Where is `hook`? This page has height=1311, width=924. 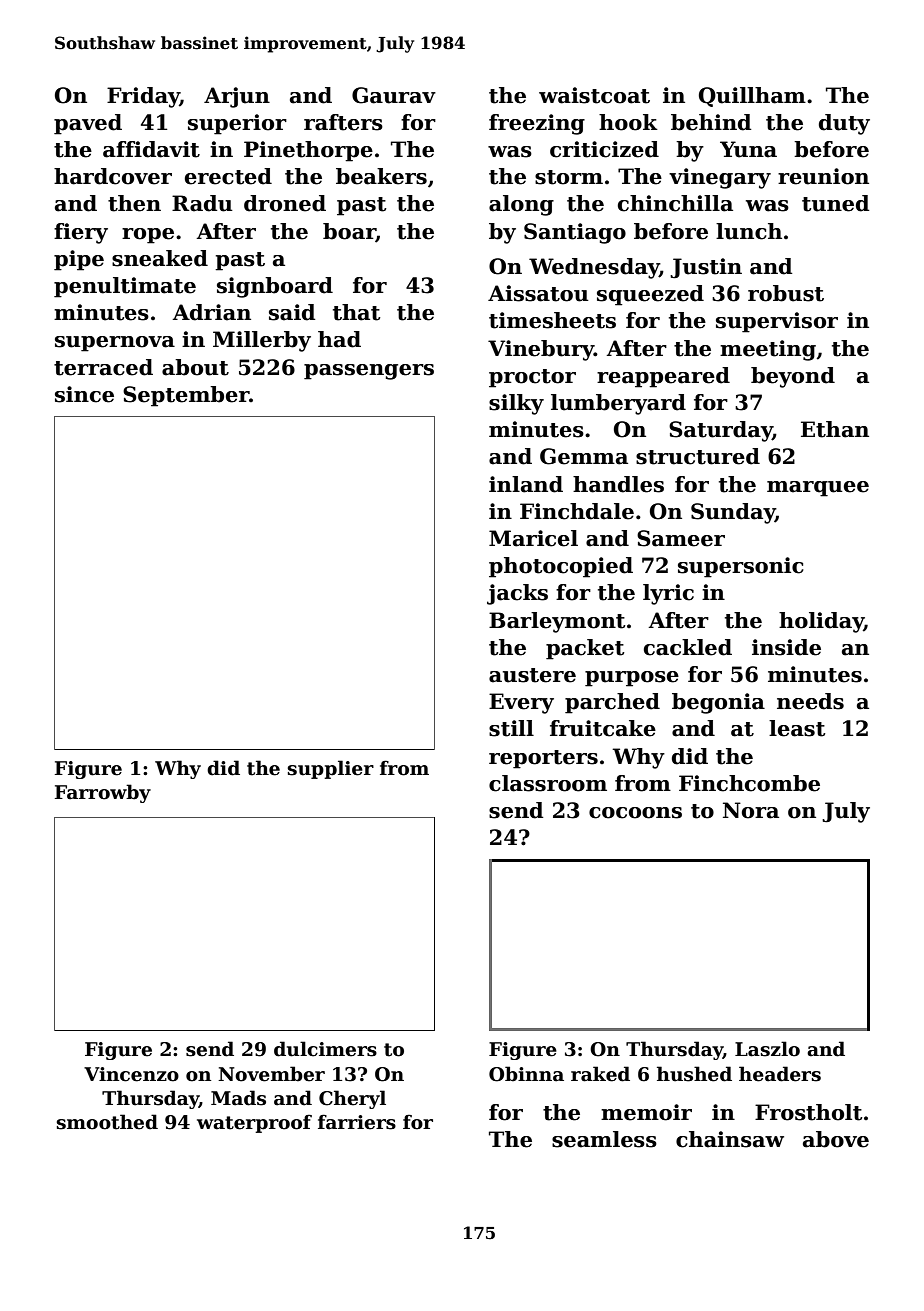 hook is located at coordinates (628, 122).
